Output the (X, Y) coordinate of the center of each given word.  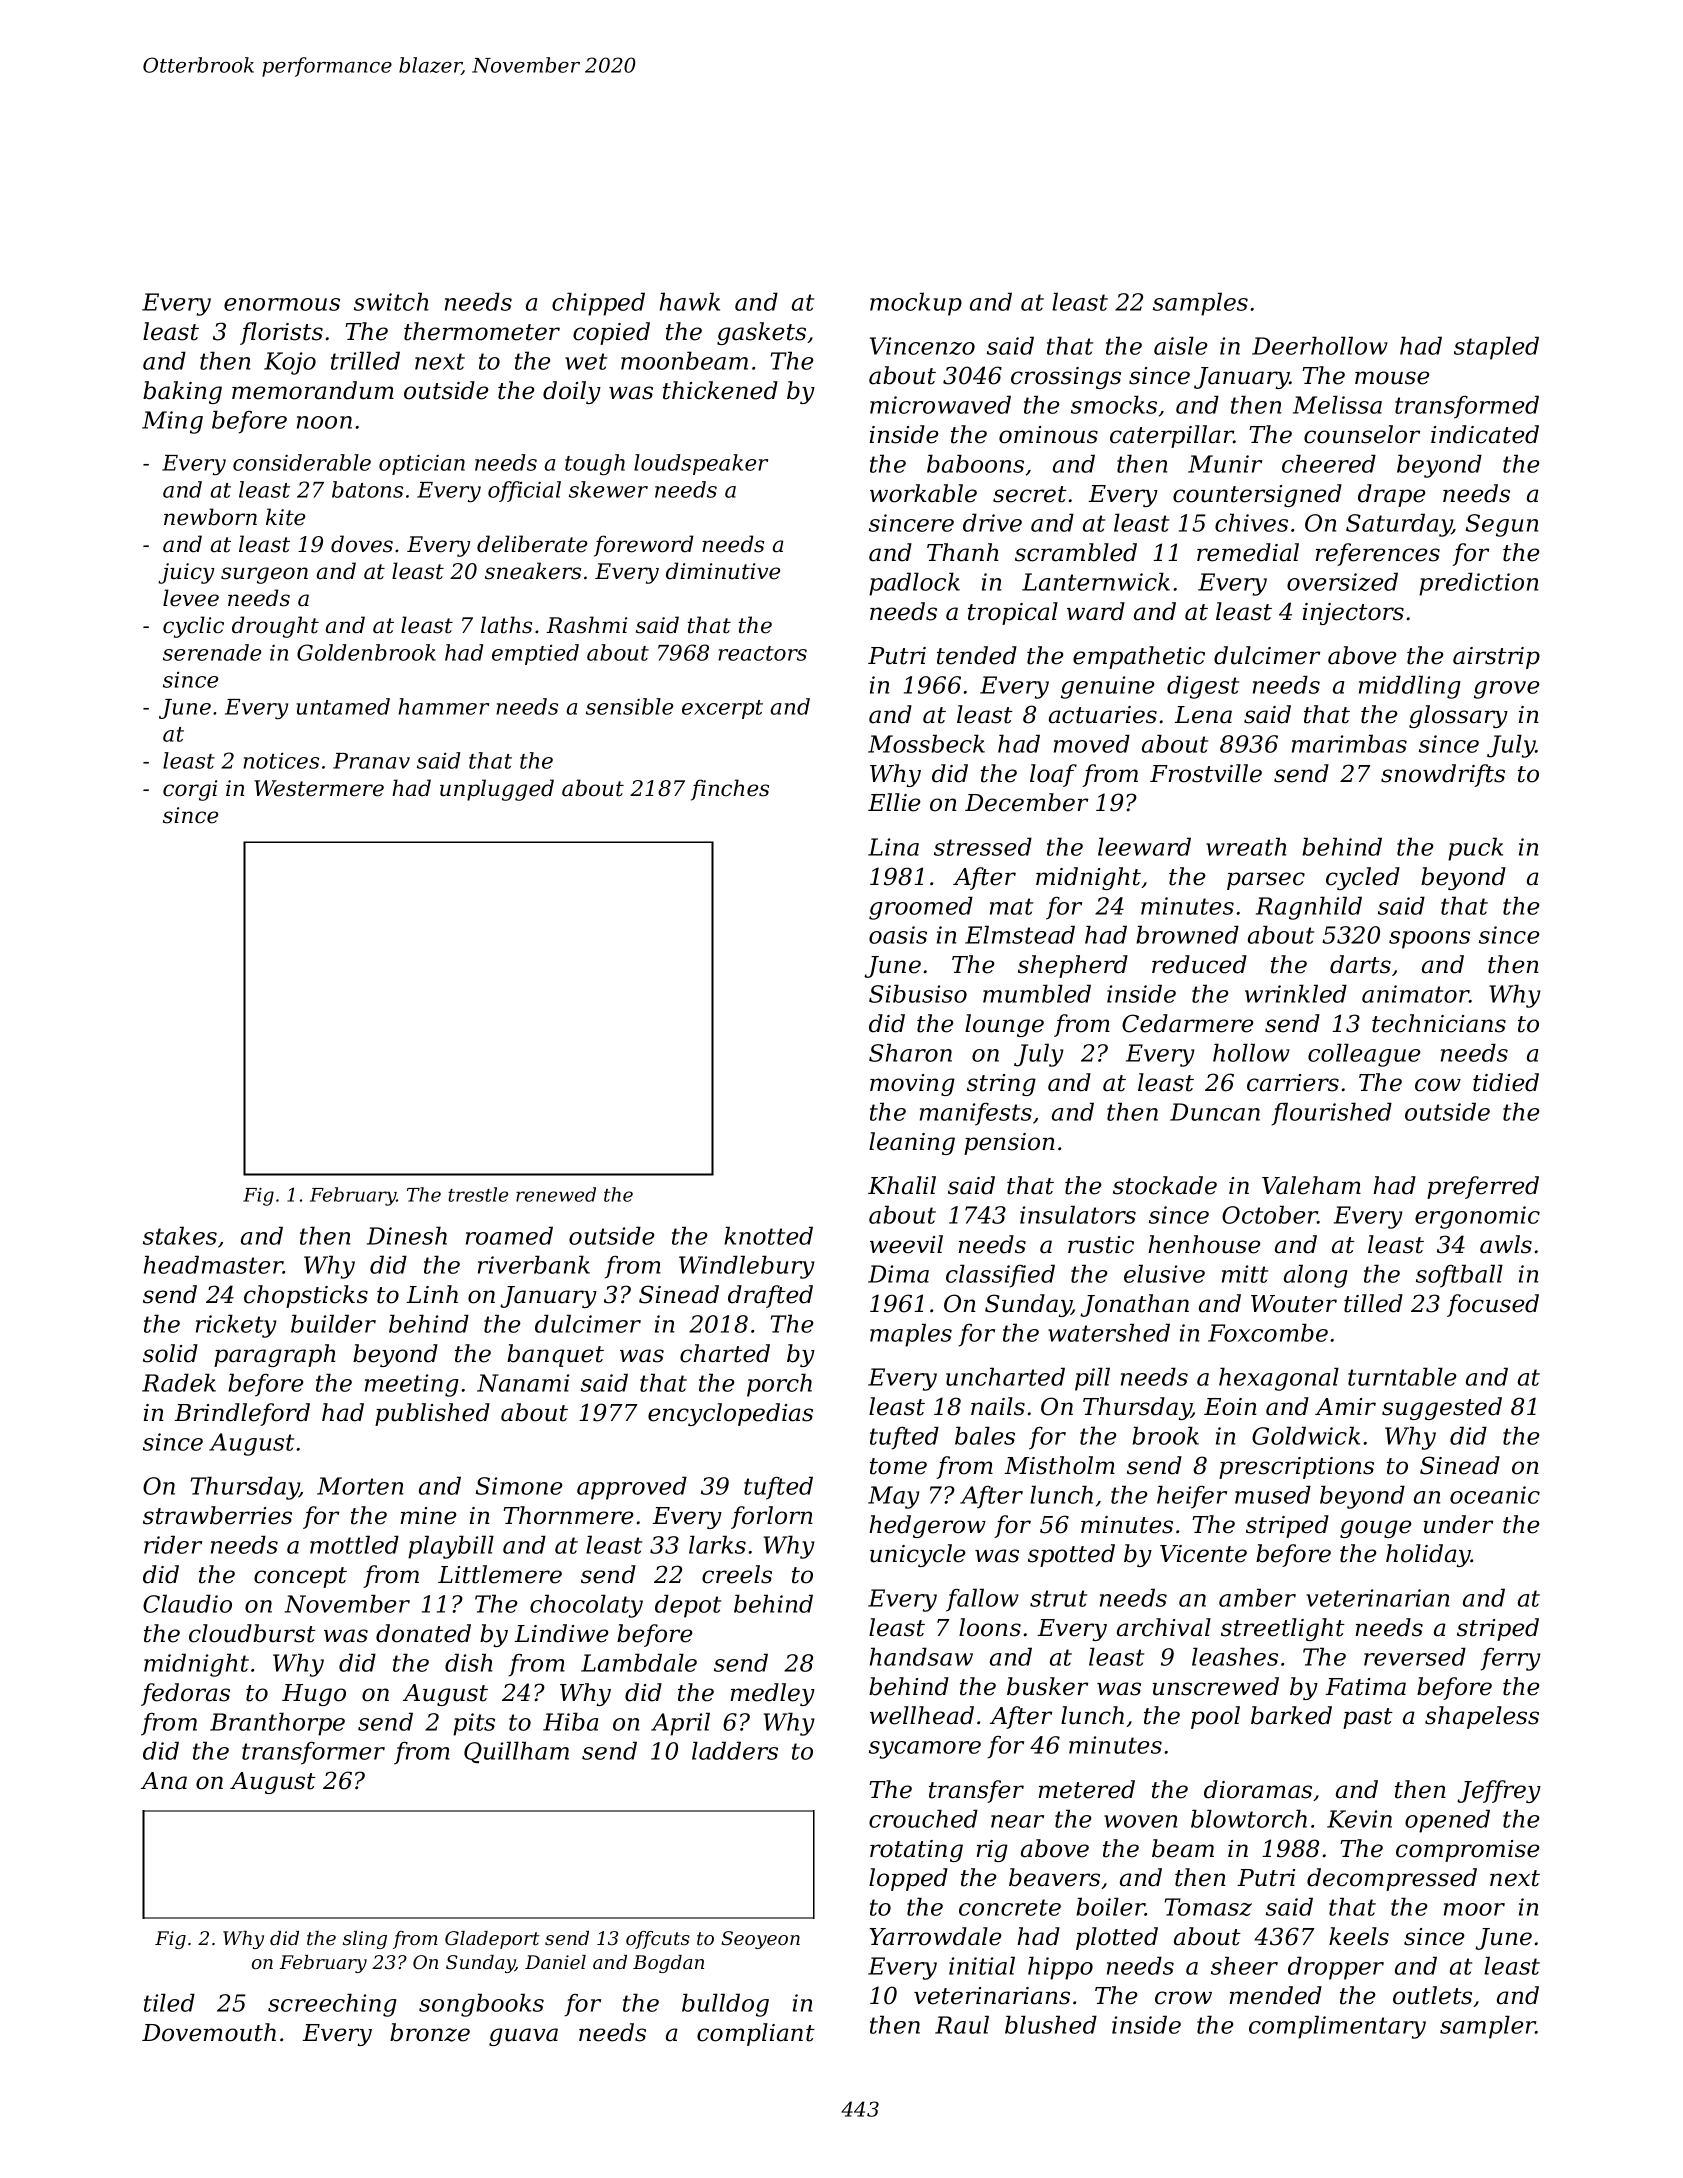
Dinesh (407, 1235)
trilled (365, 360)
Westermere (319, 788)
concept (300, 1577)
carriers (1293, 1083)
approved (632, 1488)
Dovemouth (209, 2032)
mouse (1392, 378)
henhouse (1204, 1244)
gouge (1376, 1529)
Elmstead (1020, 934)
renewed (556, 1194)
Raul (962, 2024)
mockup (916, 304)
